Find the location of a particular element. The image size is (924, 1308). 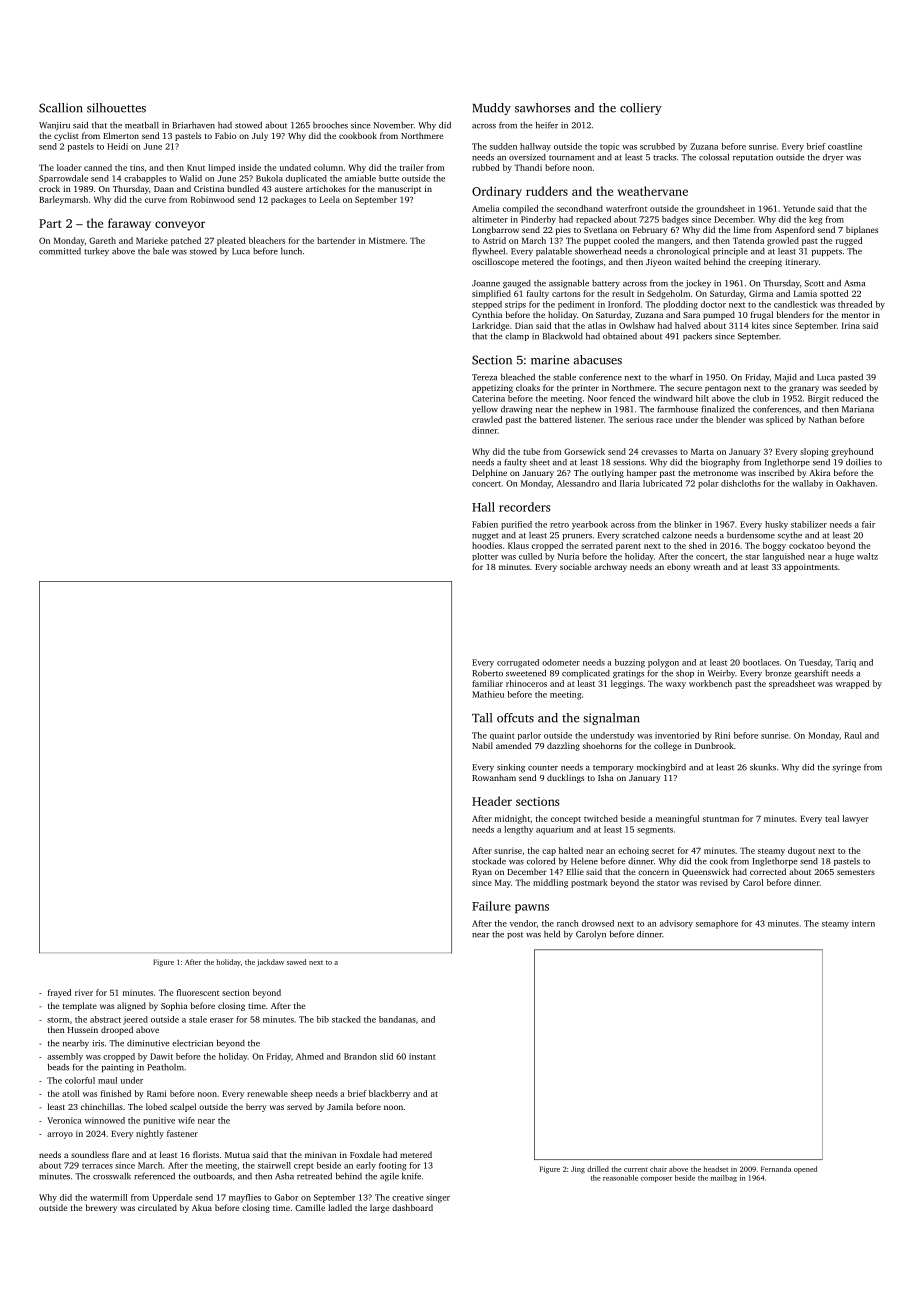

silhouettes is located at coordinates (116, 108).
